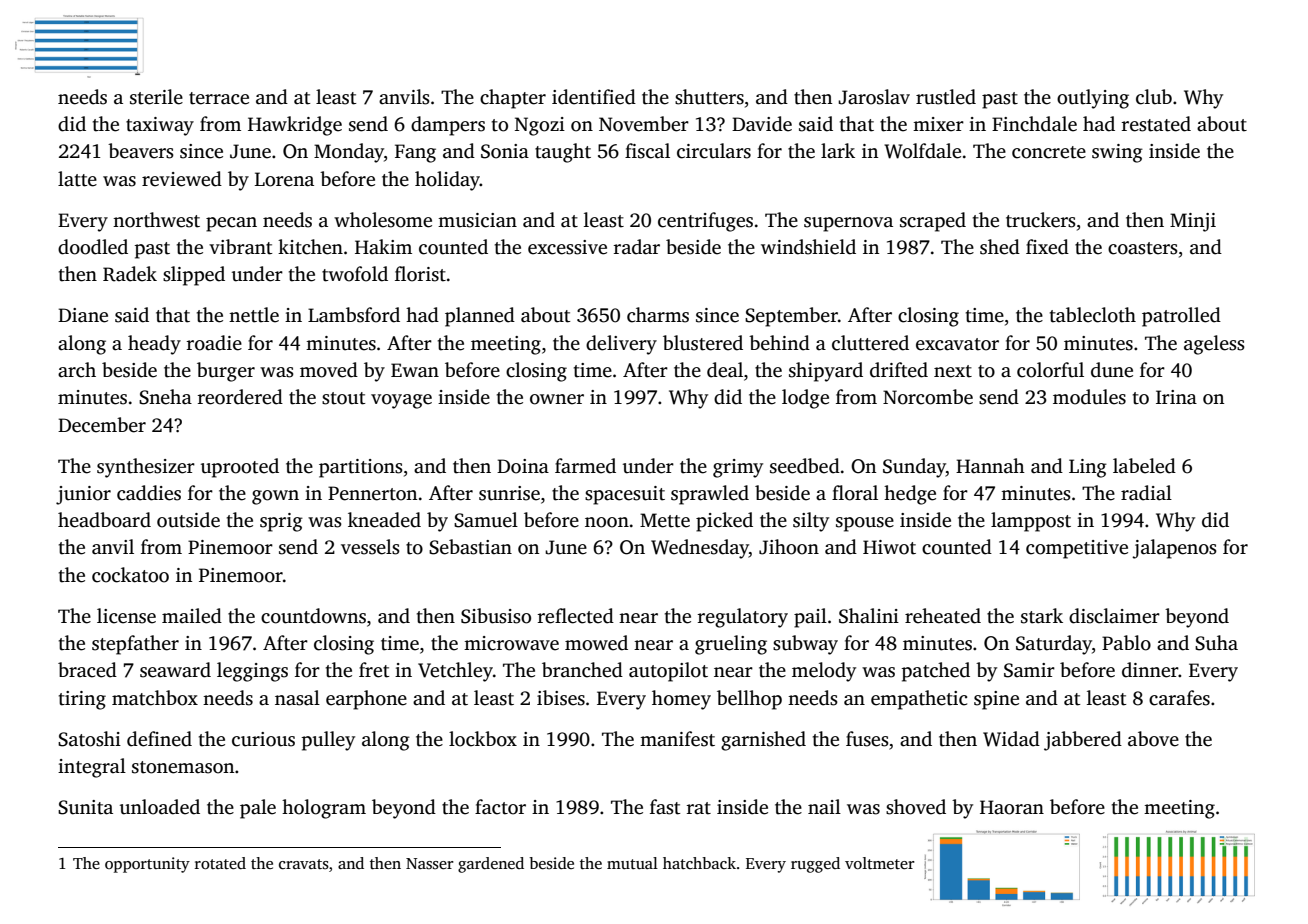  Describe the element at coordinates (147, 865) in the document. I see `opportunity` at that location.
